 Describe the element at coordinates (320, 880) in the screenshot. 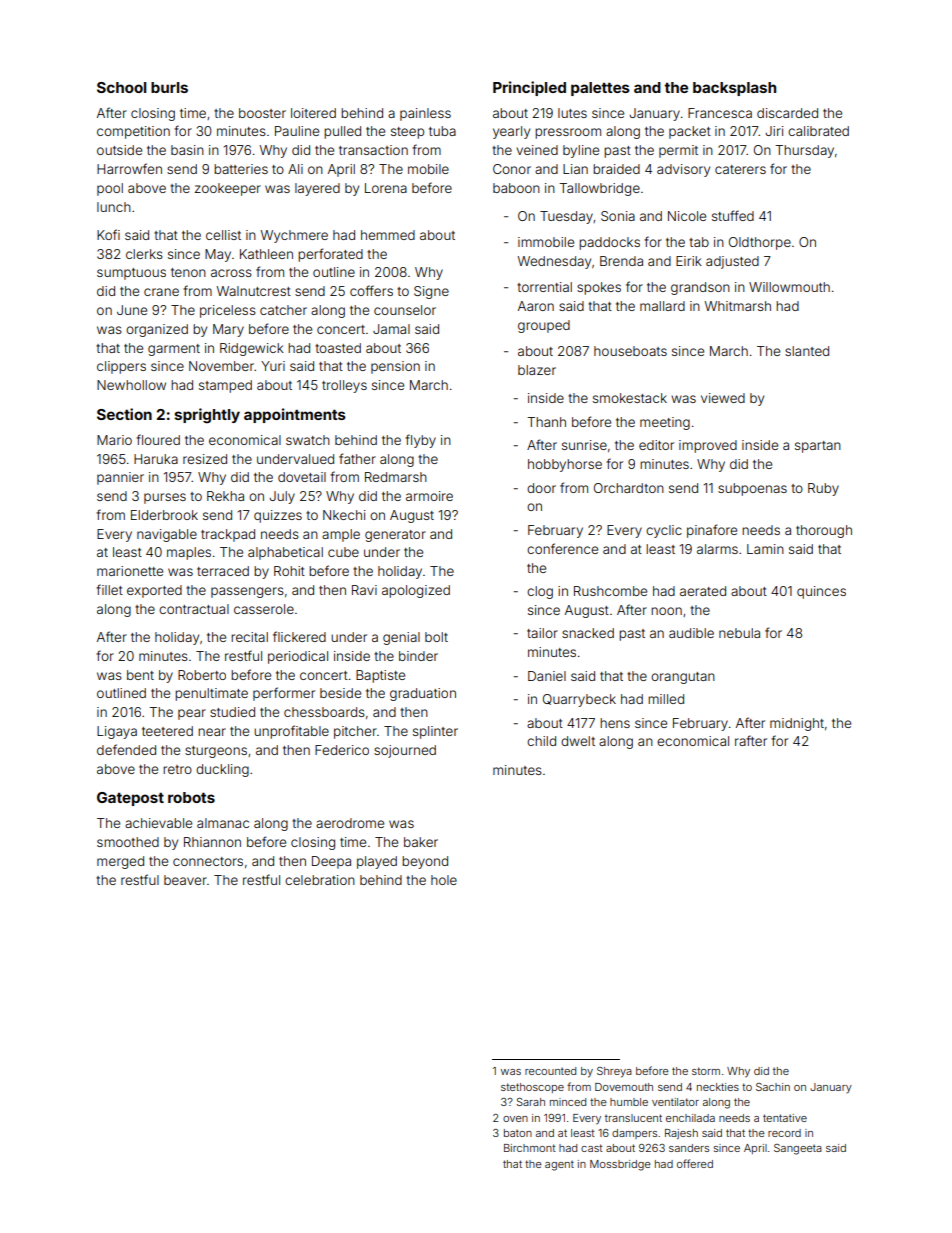

I see `celebration` at that location.
